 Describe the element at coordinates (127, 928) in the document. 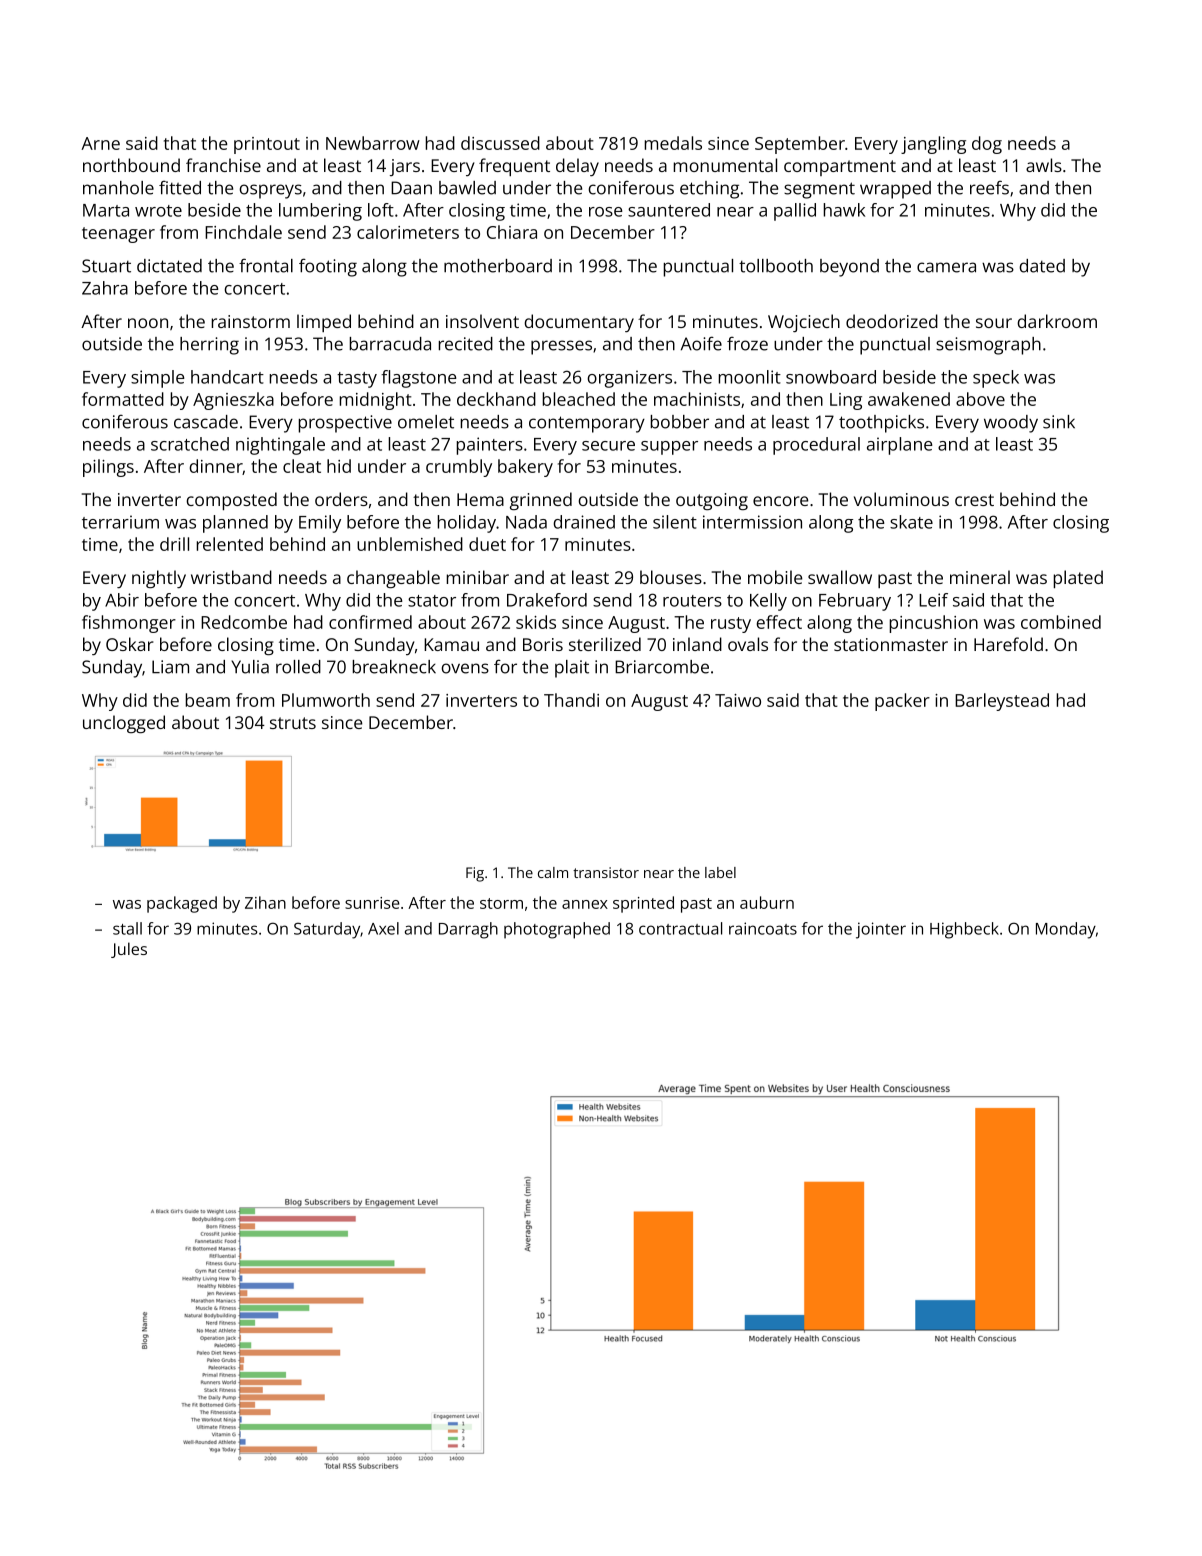

I see `stall` at that location.
